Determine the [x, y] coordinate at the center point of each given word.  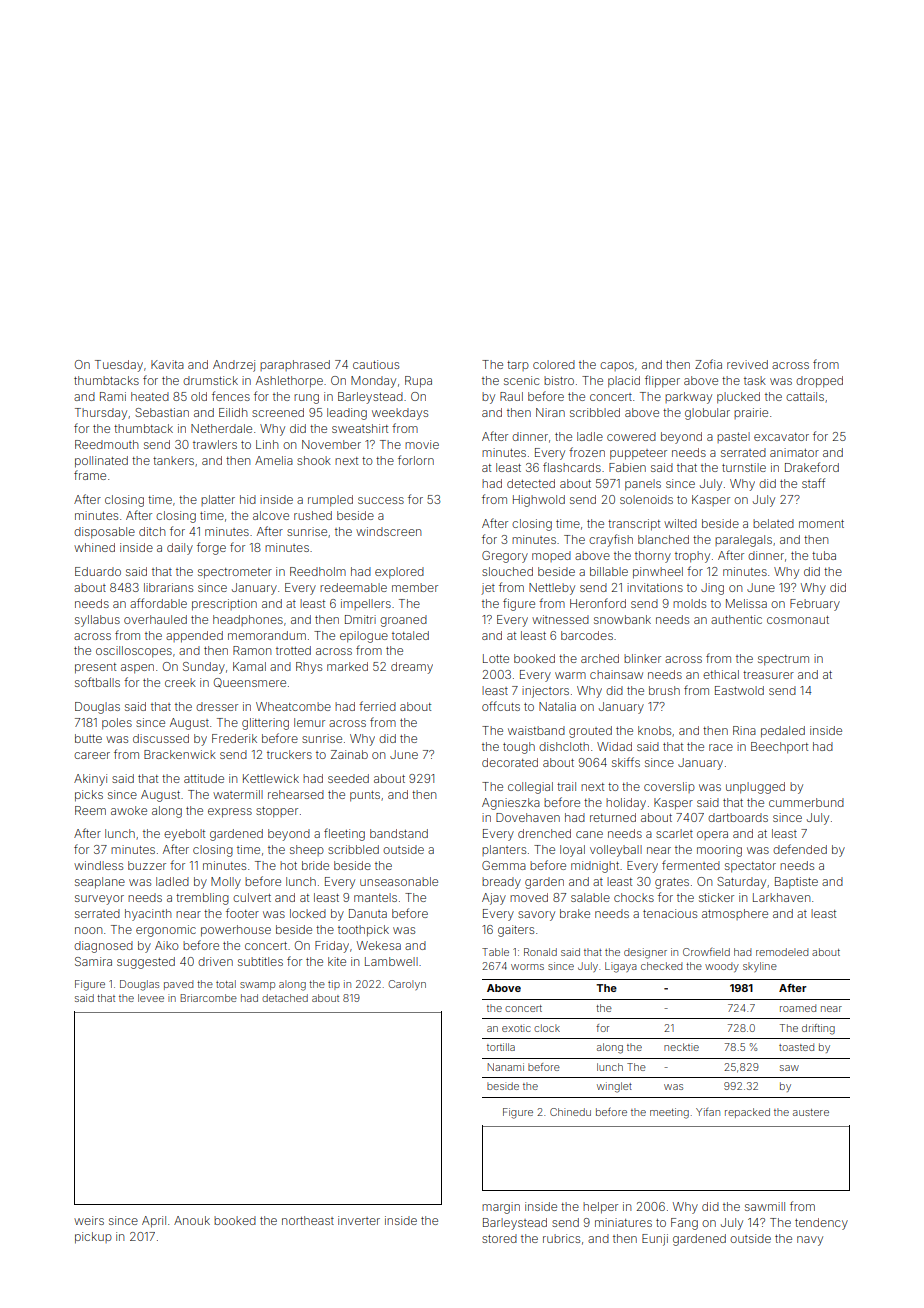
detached [285, 998]
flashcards [572, 467]
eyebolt [184, 835]
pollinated [101, 462]
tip [334, 985]
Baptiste [796, 883]
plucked [738, 398]
